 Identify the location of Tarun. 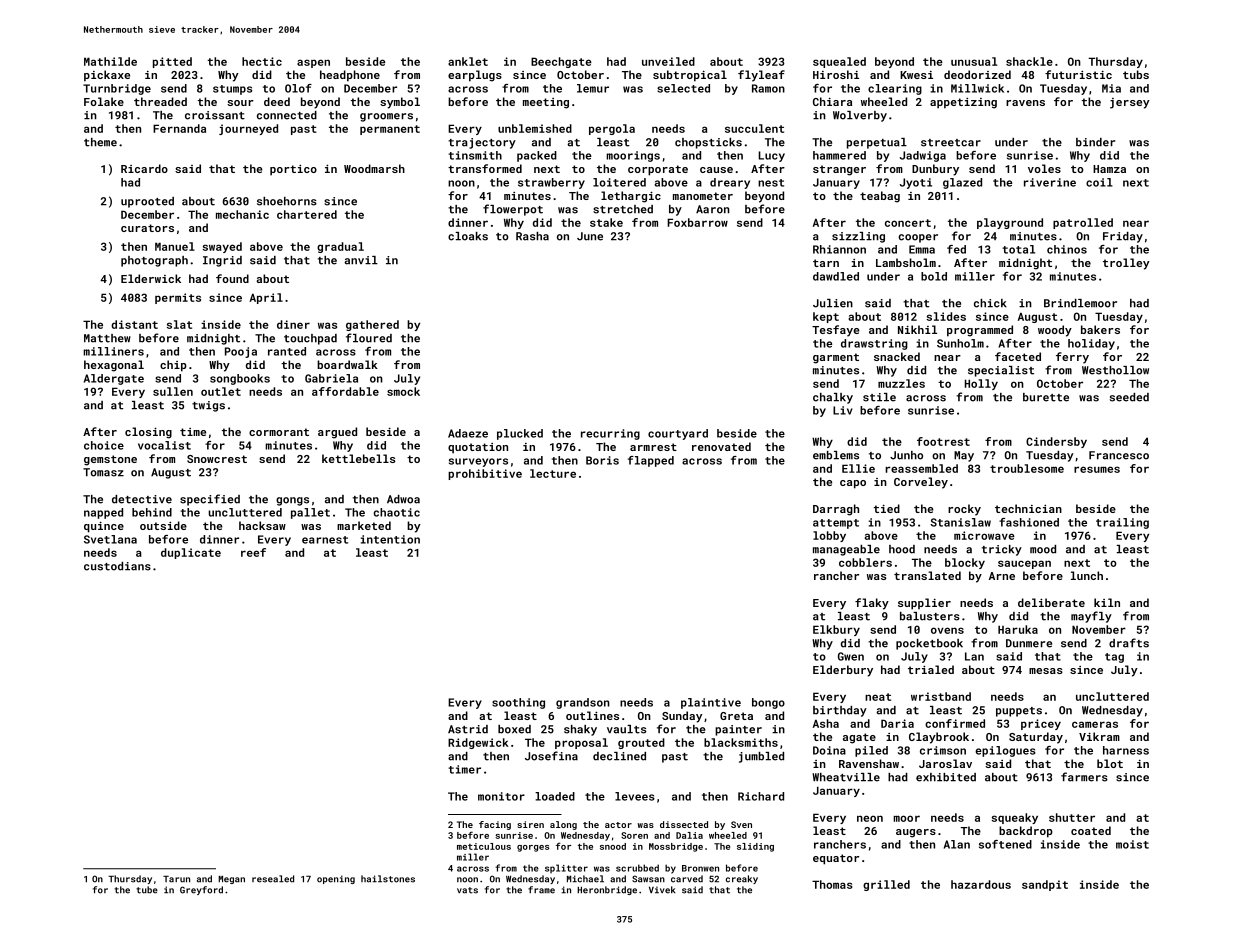
(176, 879).
